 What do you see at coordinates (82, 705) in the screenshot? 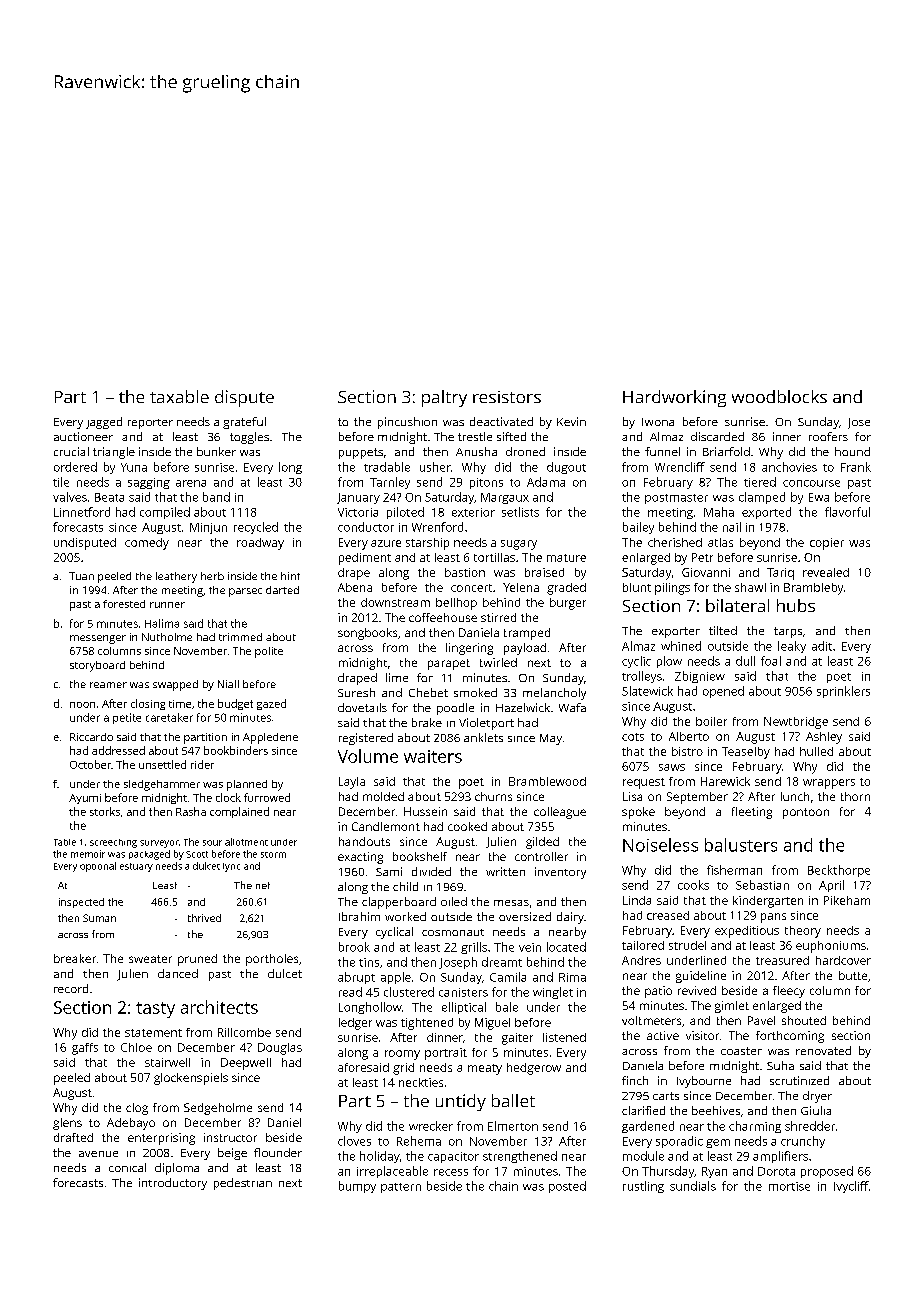
I see `noon` at bounding box center [82, 705].
